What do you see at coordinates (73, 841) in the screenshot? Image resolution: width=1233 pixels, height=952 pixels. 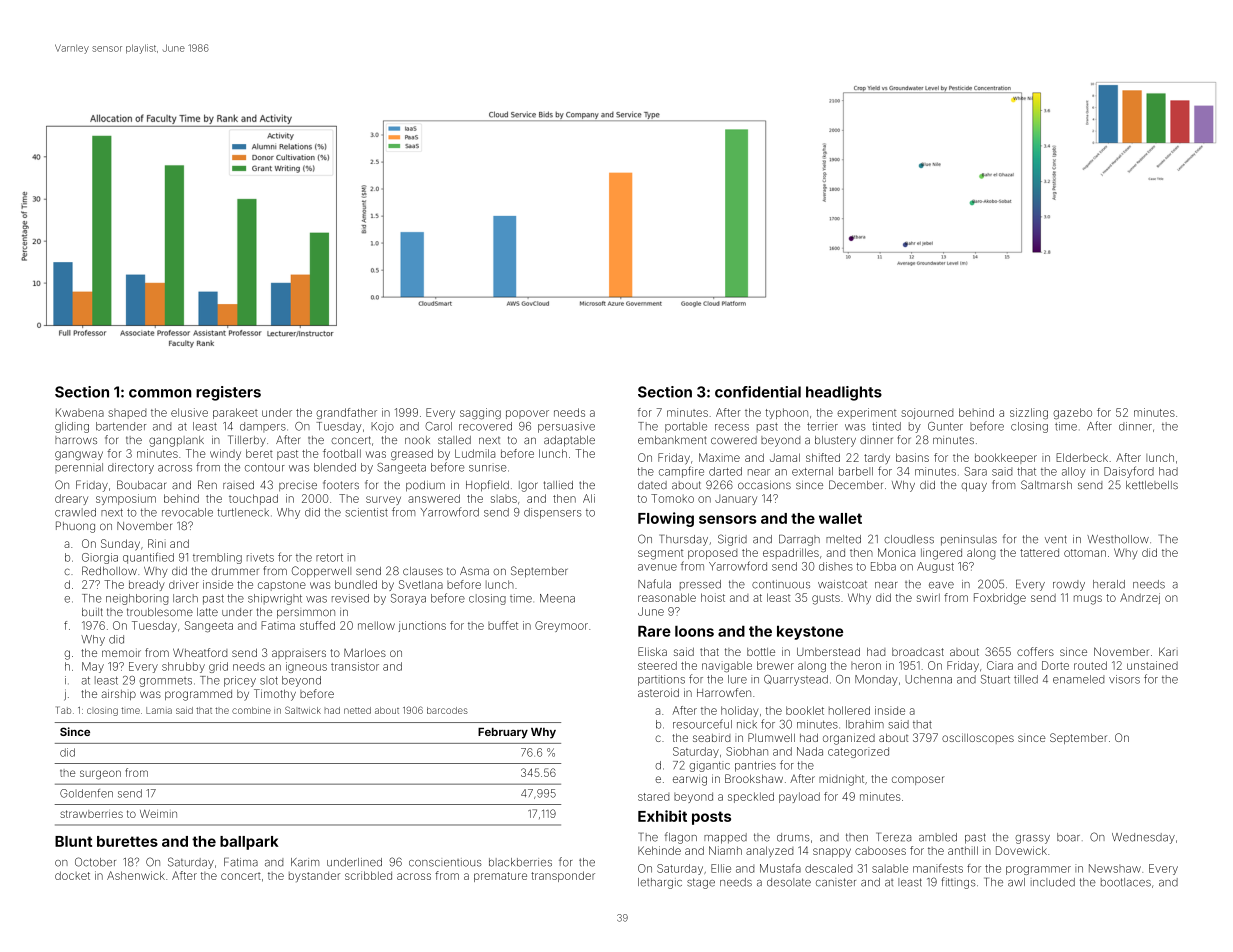 I see `Blunt` at bounding box center [73, 841].
